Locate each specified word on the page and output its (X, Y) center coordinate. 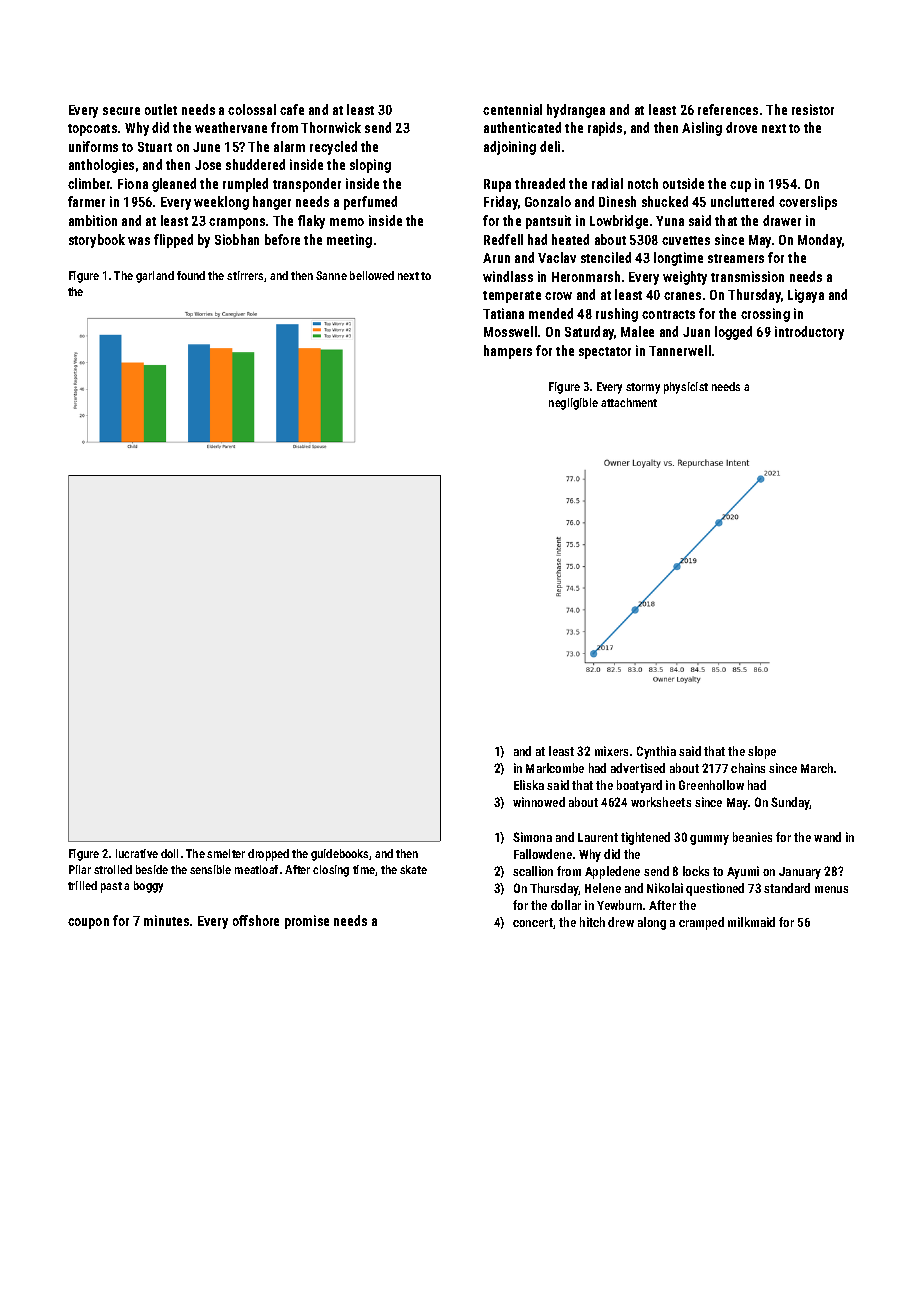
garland (155, 277)
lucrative (137, 853)
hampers (508, 352)
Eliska (529, 785)
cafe (292, 109)
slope (762, 752)
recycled (333, 148)
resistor (813, 109)
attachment (629, 402)
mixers (611, 751)
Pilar (80, 869)
